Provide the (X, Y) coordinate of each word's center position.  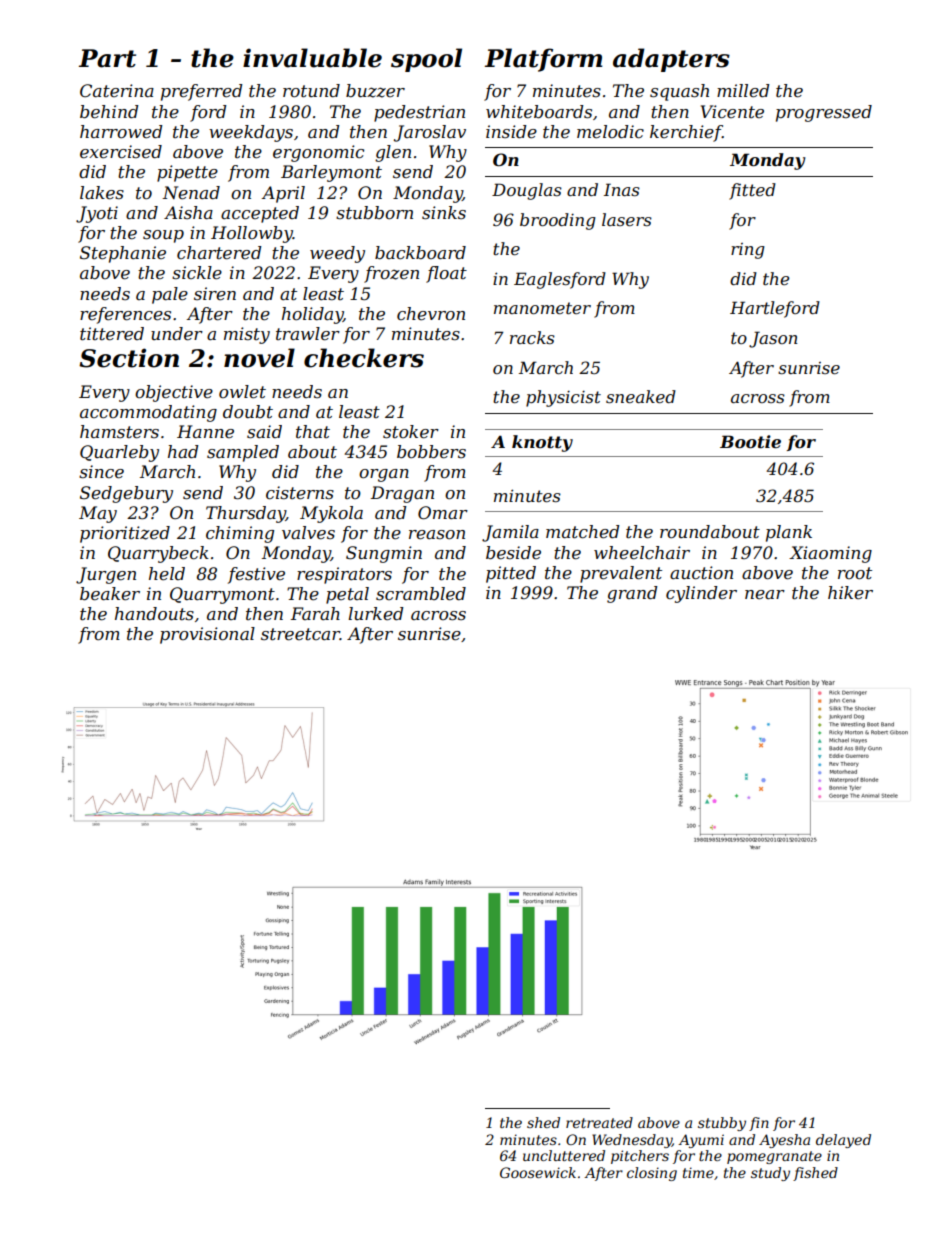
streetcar (300, 634)
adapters (671, 60)
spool (426, 60)
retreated (599, 1122)
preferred (202, 92)
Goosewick (538, 1172)
